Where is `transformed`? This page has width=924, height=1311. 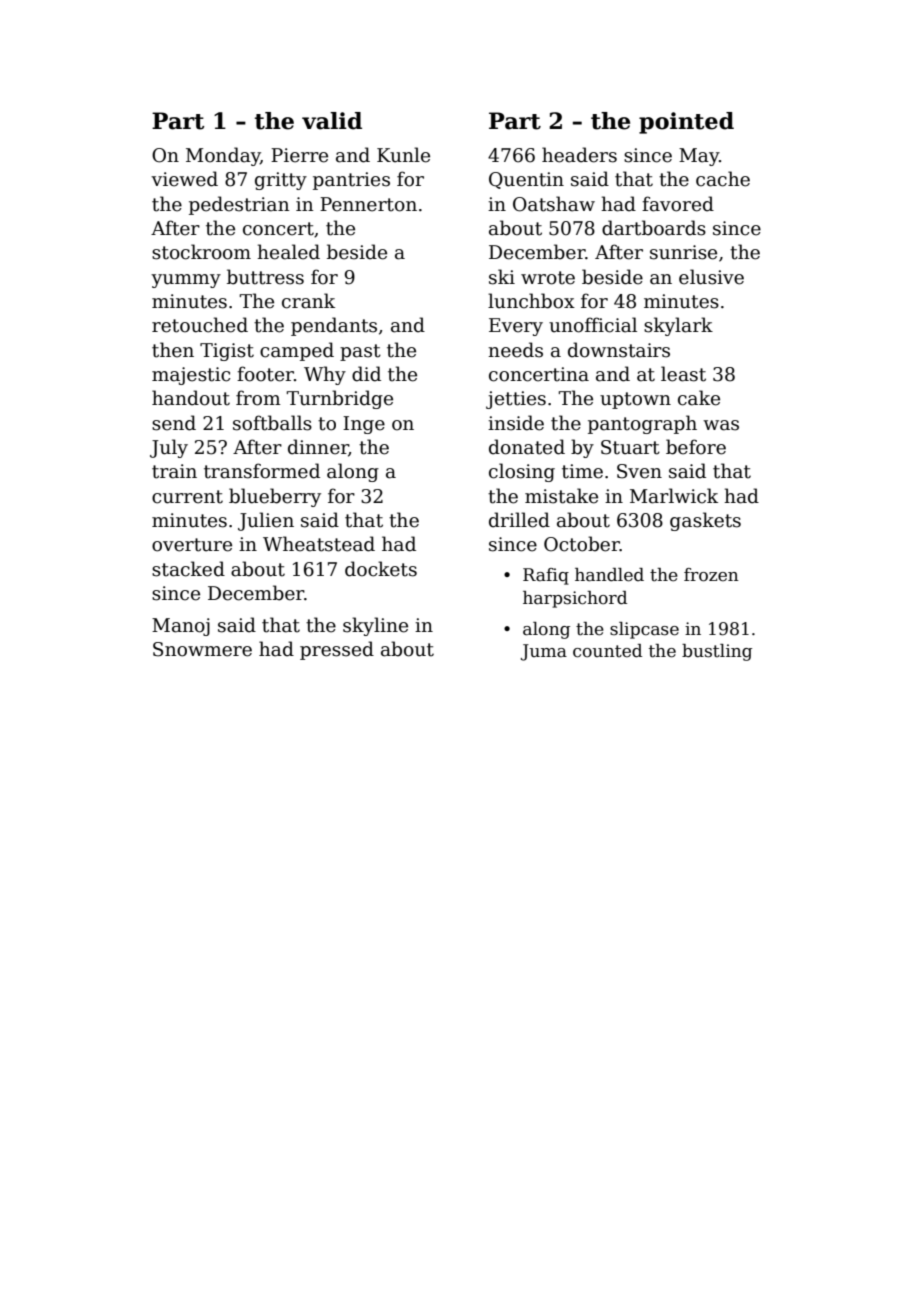 transformed is located at coordinates (262, 471).
